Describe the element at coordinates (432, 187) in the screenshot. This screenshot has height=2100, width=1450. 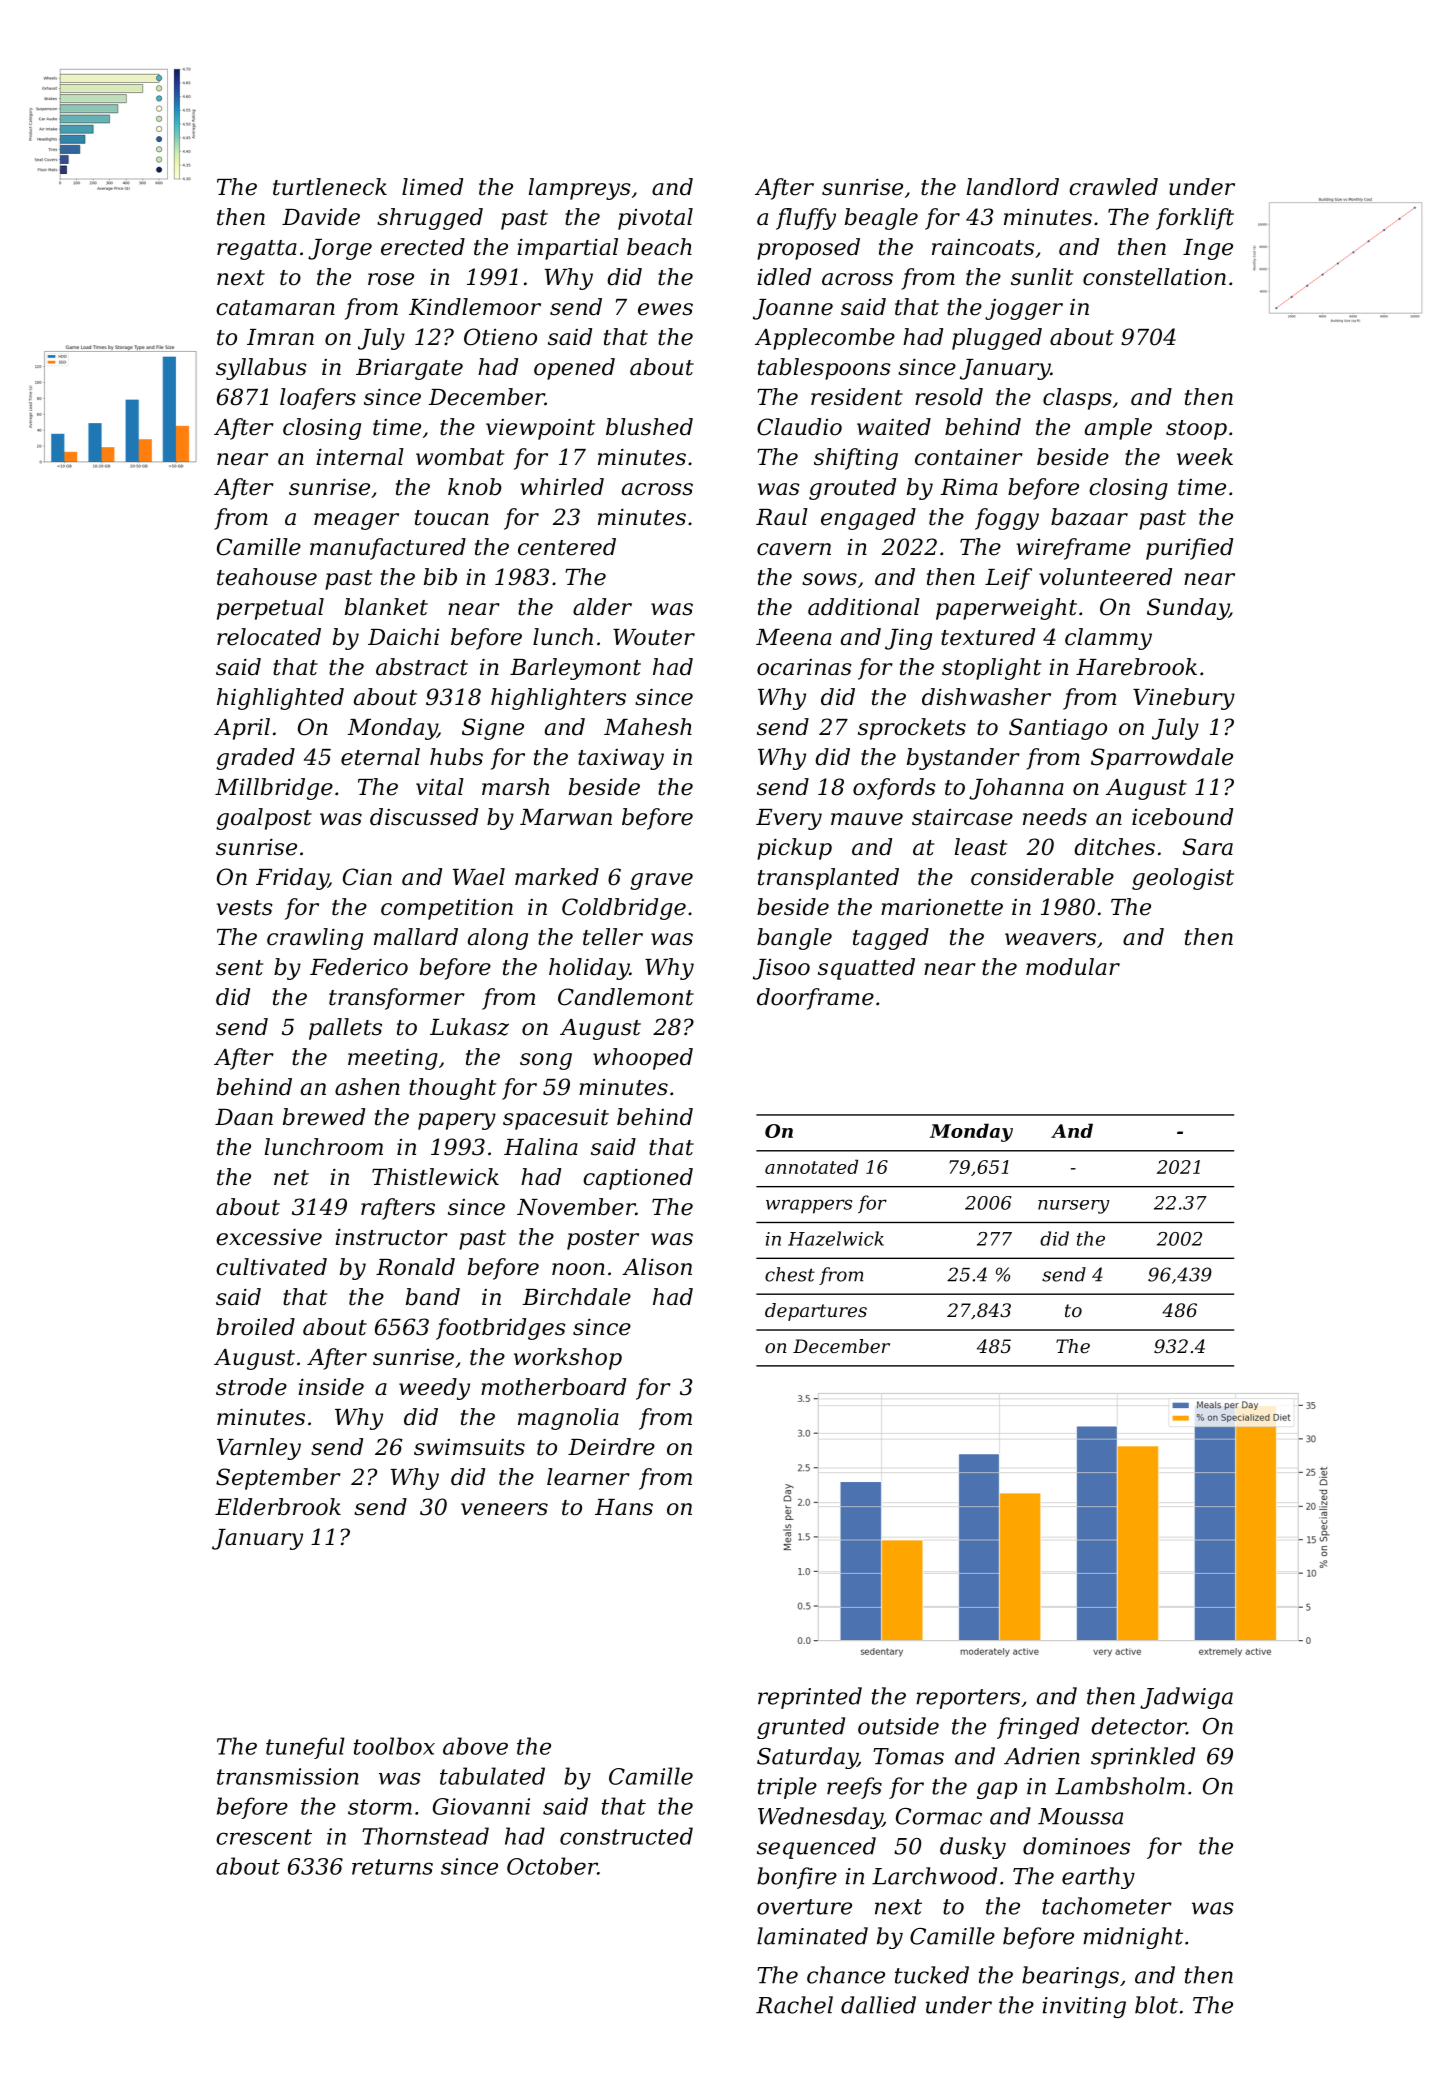
I see `limed` at that location.
